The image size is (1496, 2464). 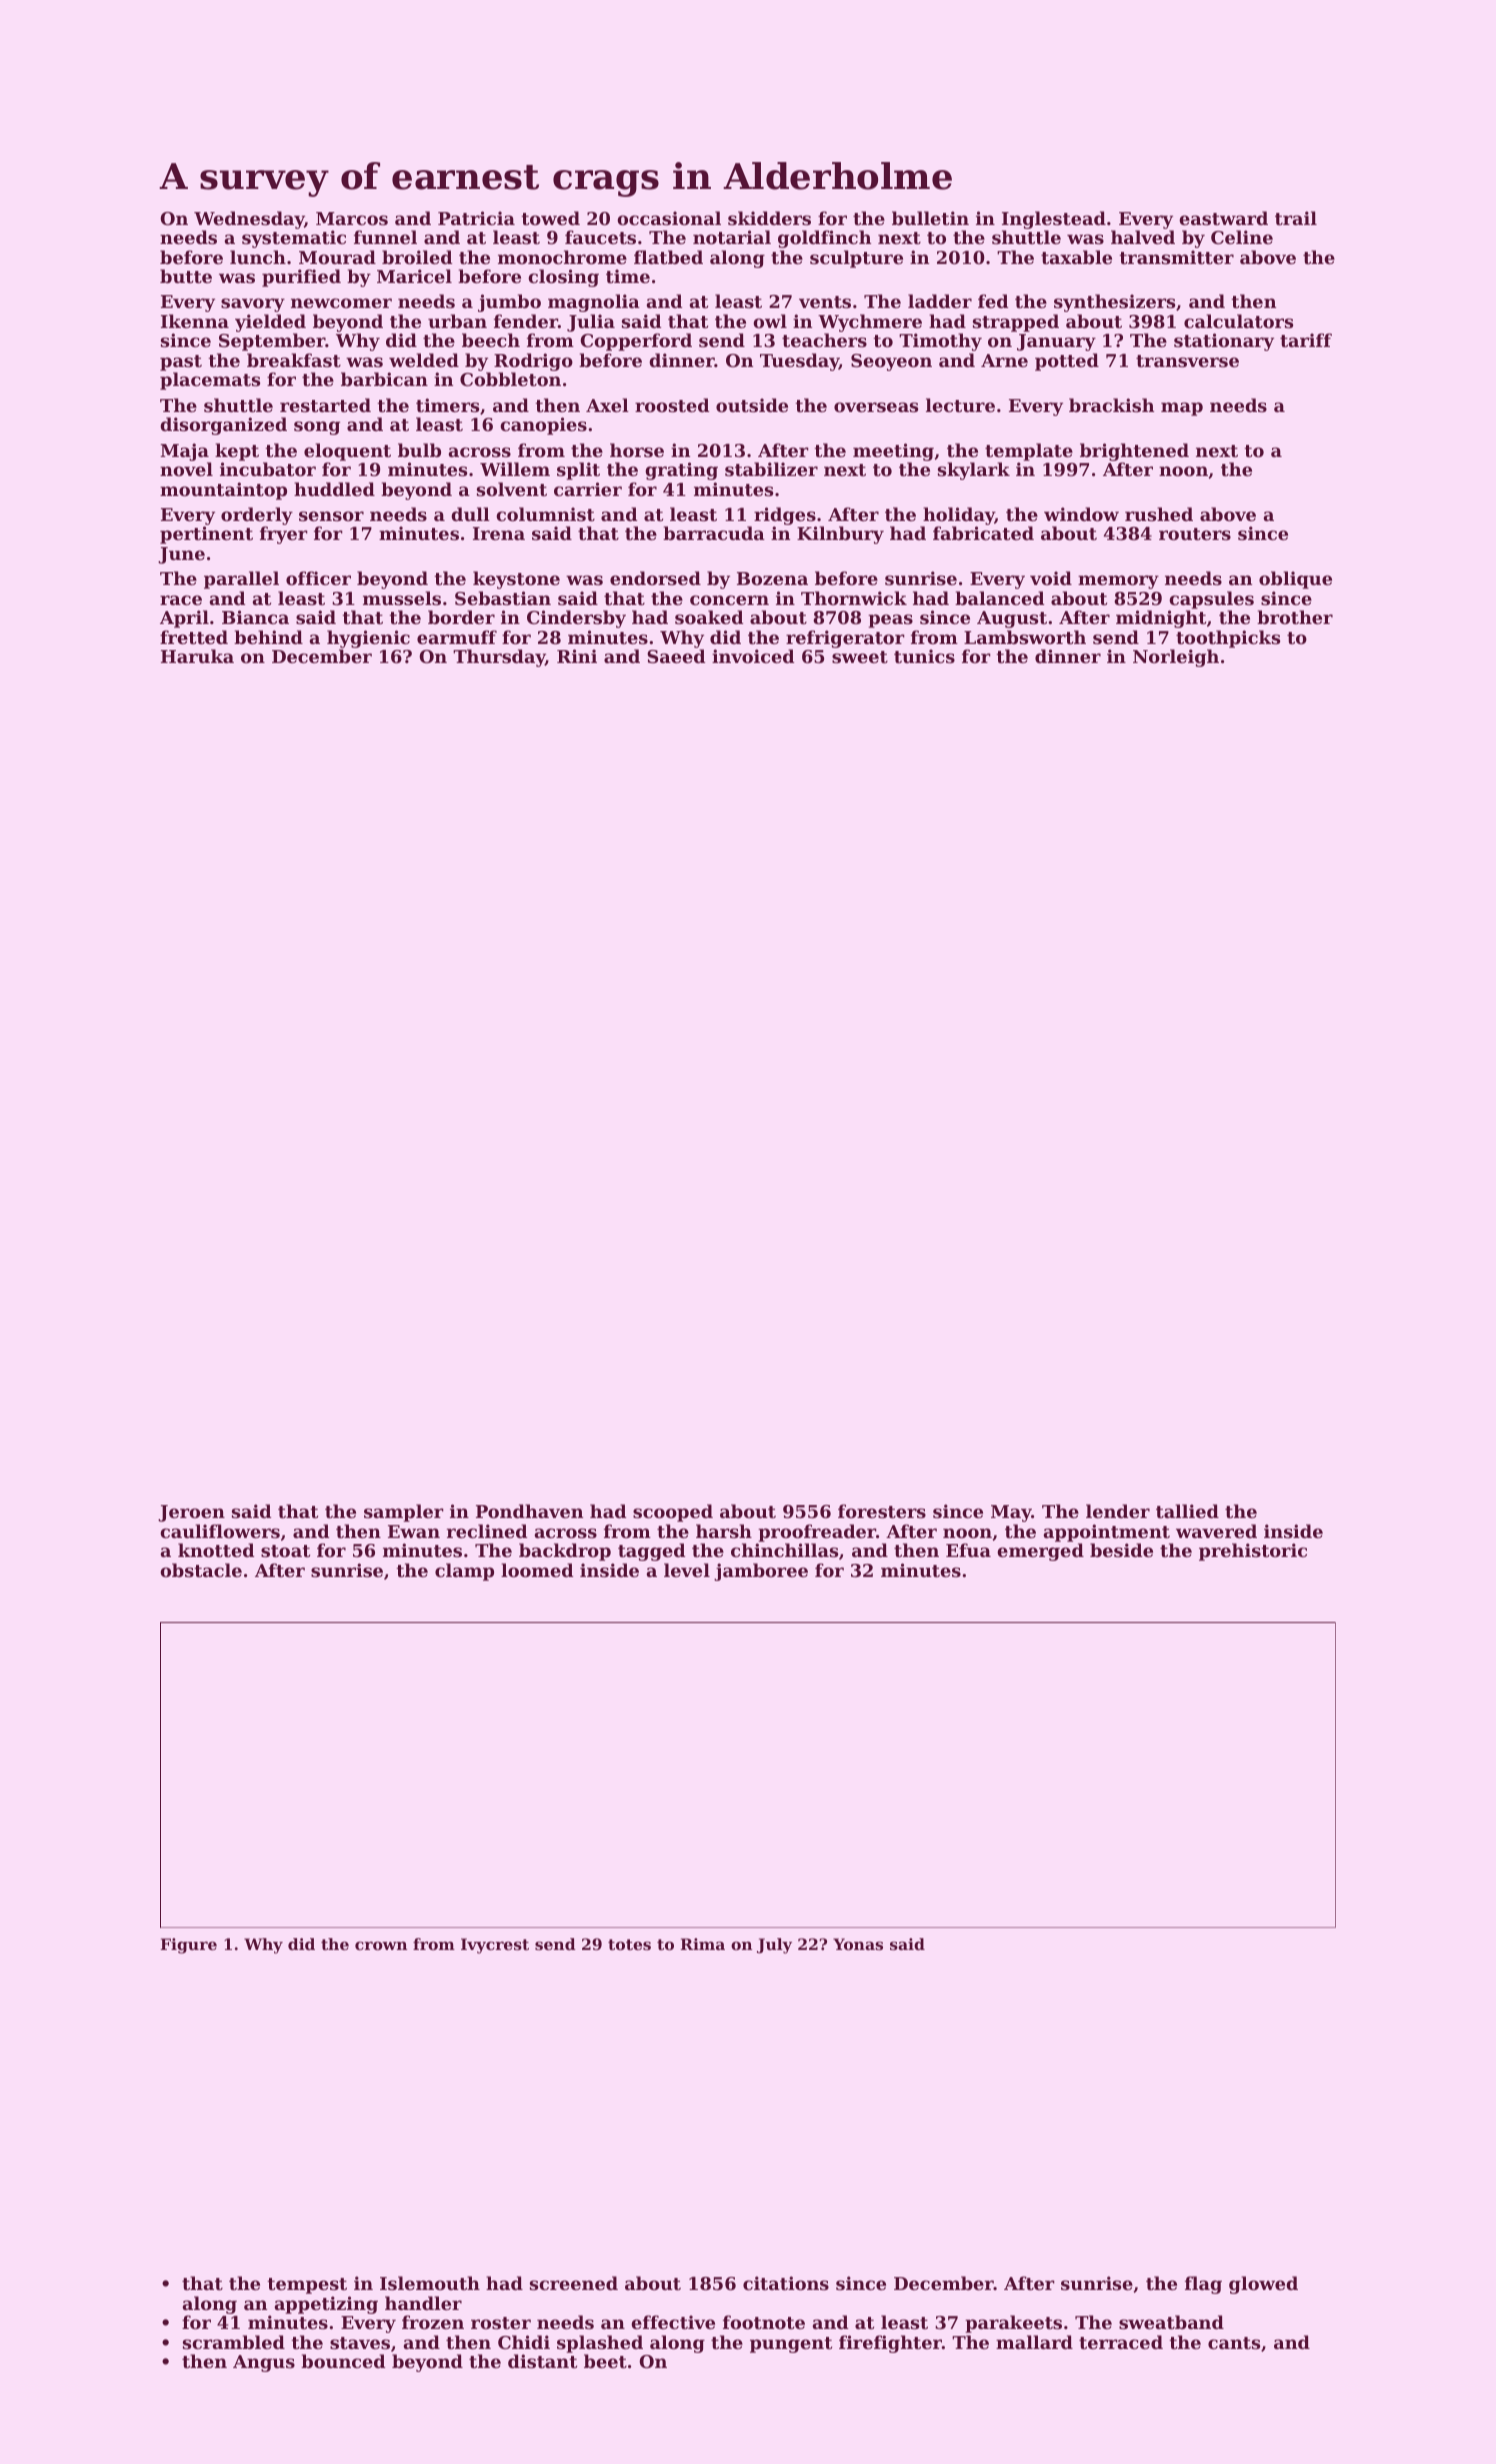 What do you see at coordinates (1253, 1552) in the document?
I see `prehistoric` at bounding box center [1253, 1552].
